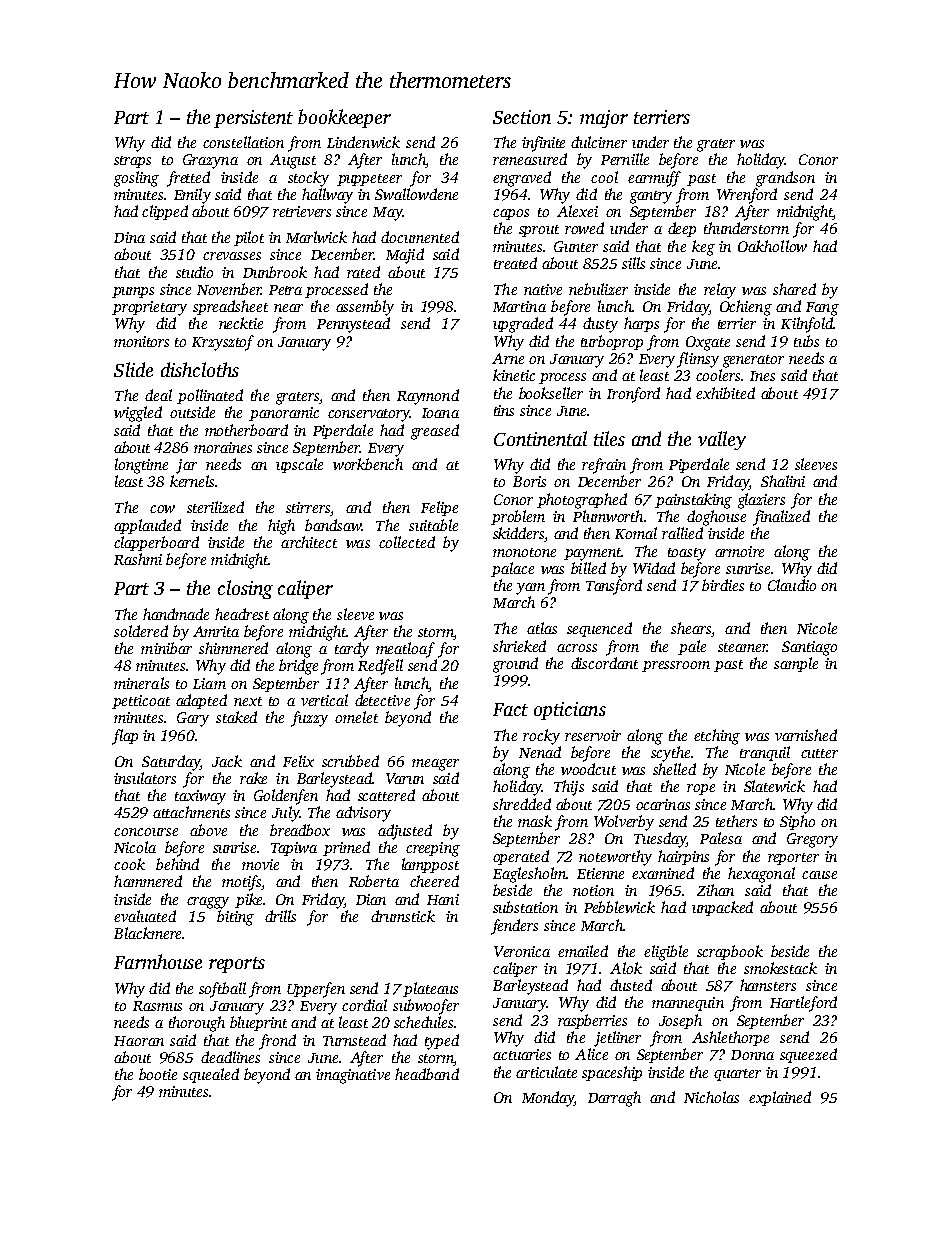  What do you see at coordinates (682, 533) in the page?
I see `rallied` at bounding box center [682, 533].
